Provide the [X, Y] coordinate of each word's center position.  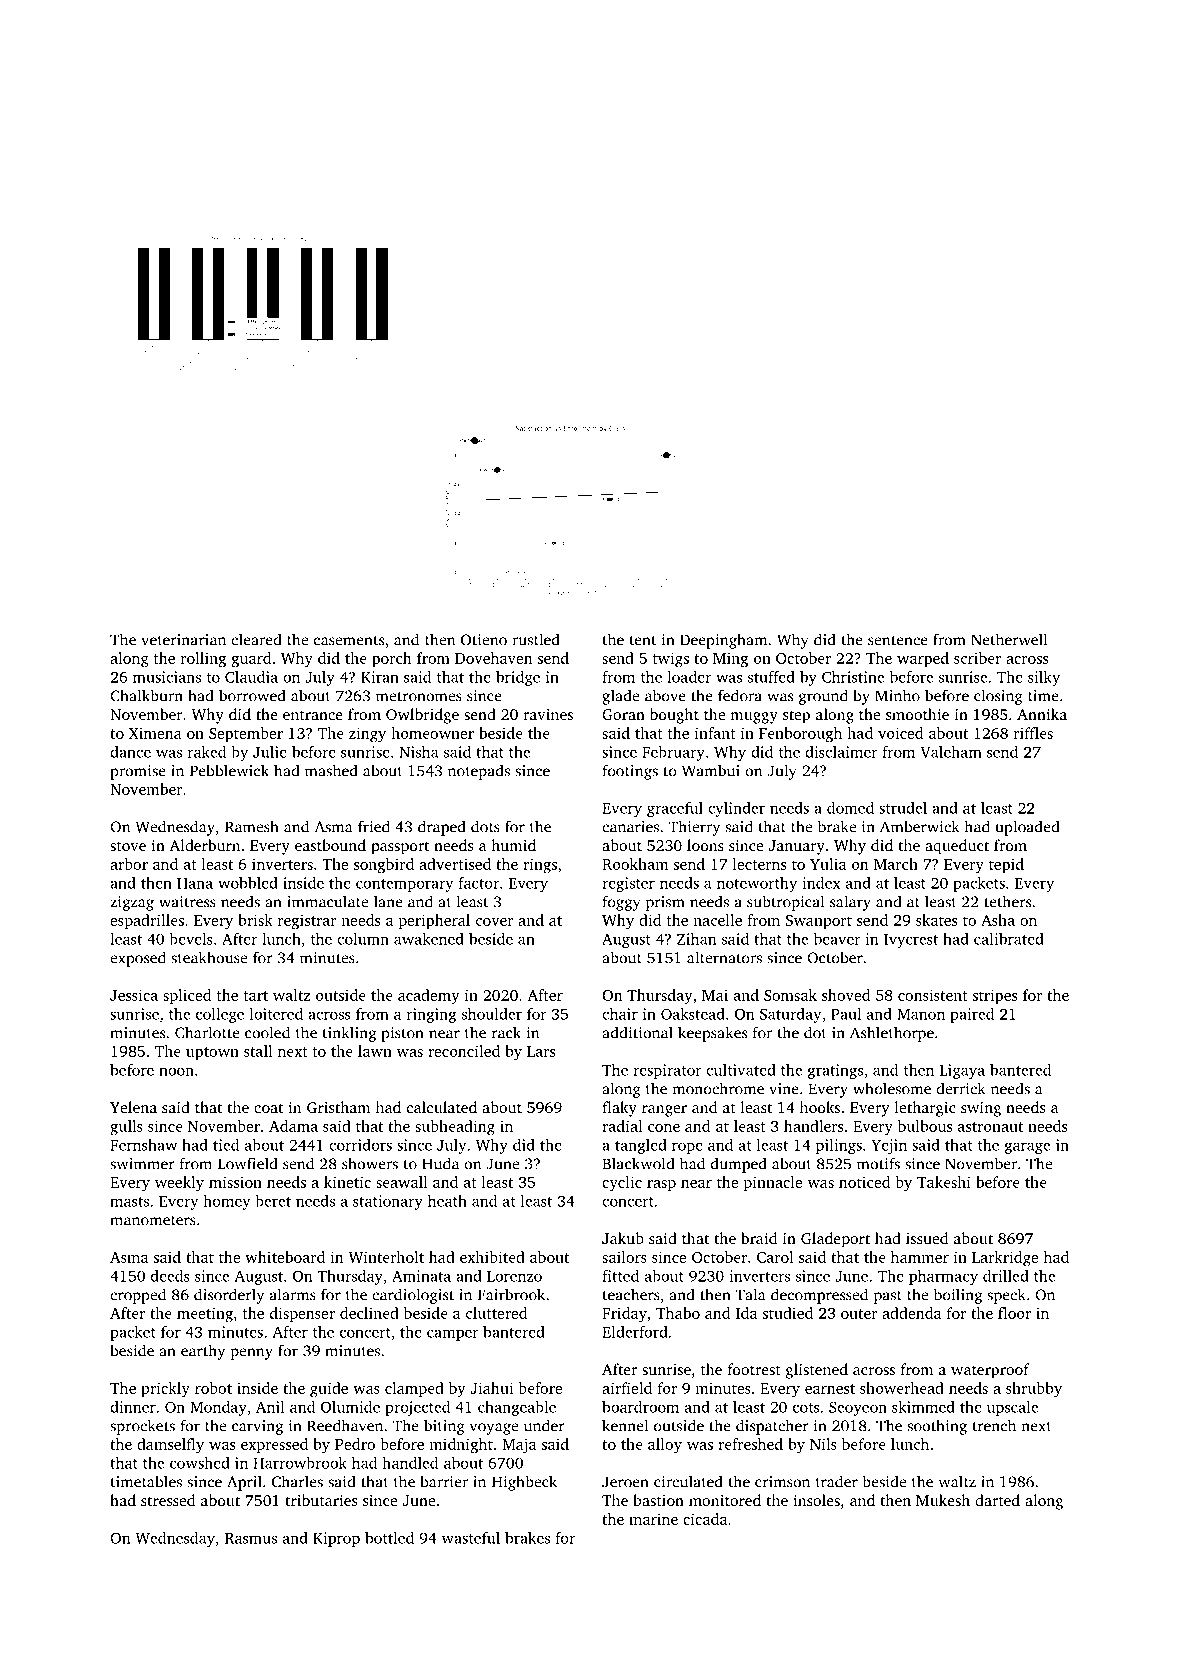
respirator [667, 1071]
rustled [536, 639]
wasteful [471, 1538]
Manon [921, 1014]
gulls [126, 1128]
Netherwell [1009, 639]
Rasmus [251, 1538]
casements [349, 641]
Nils [823, 1444]
